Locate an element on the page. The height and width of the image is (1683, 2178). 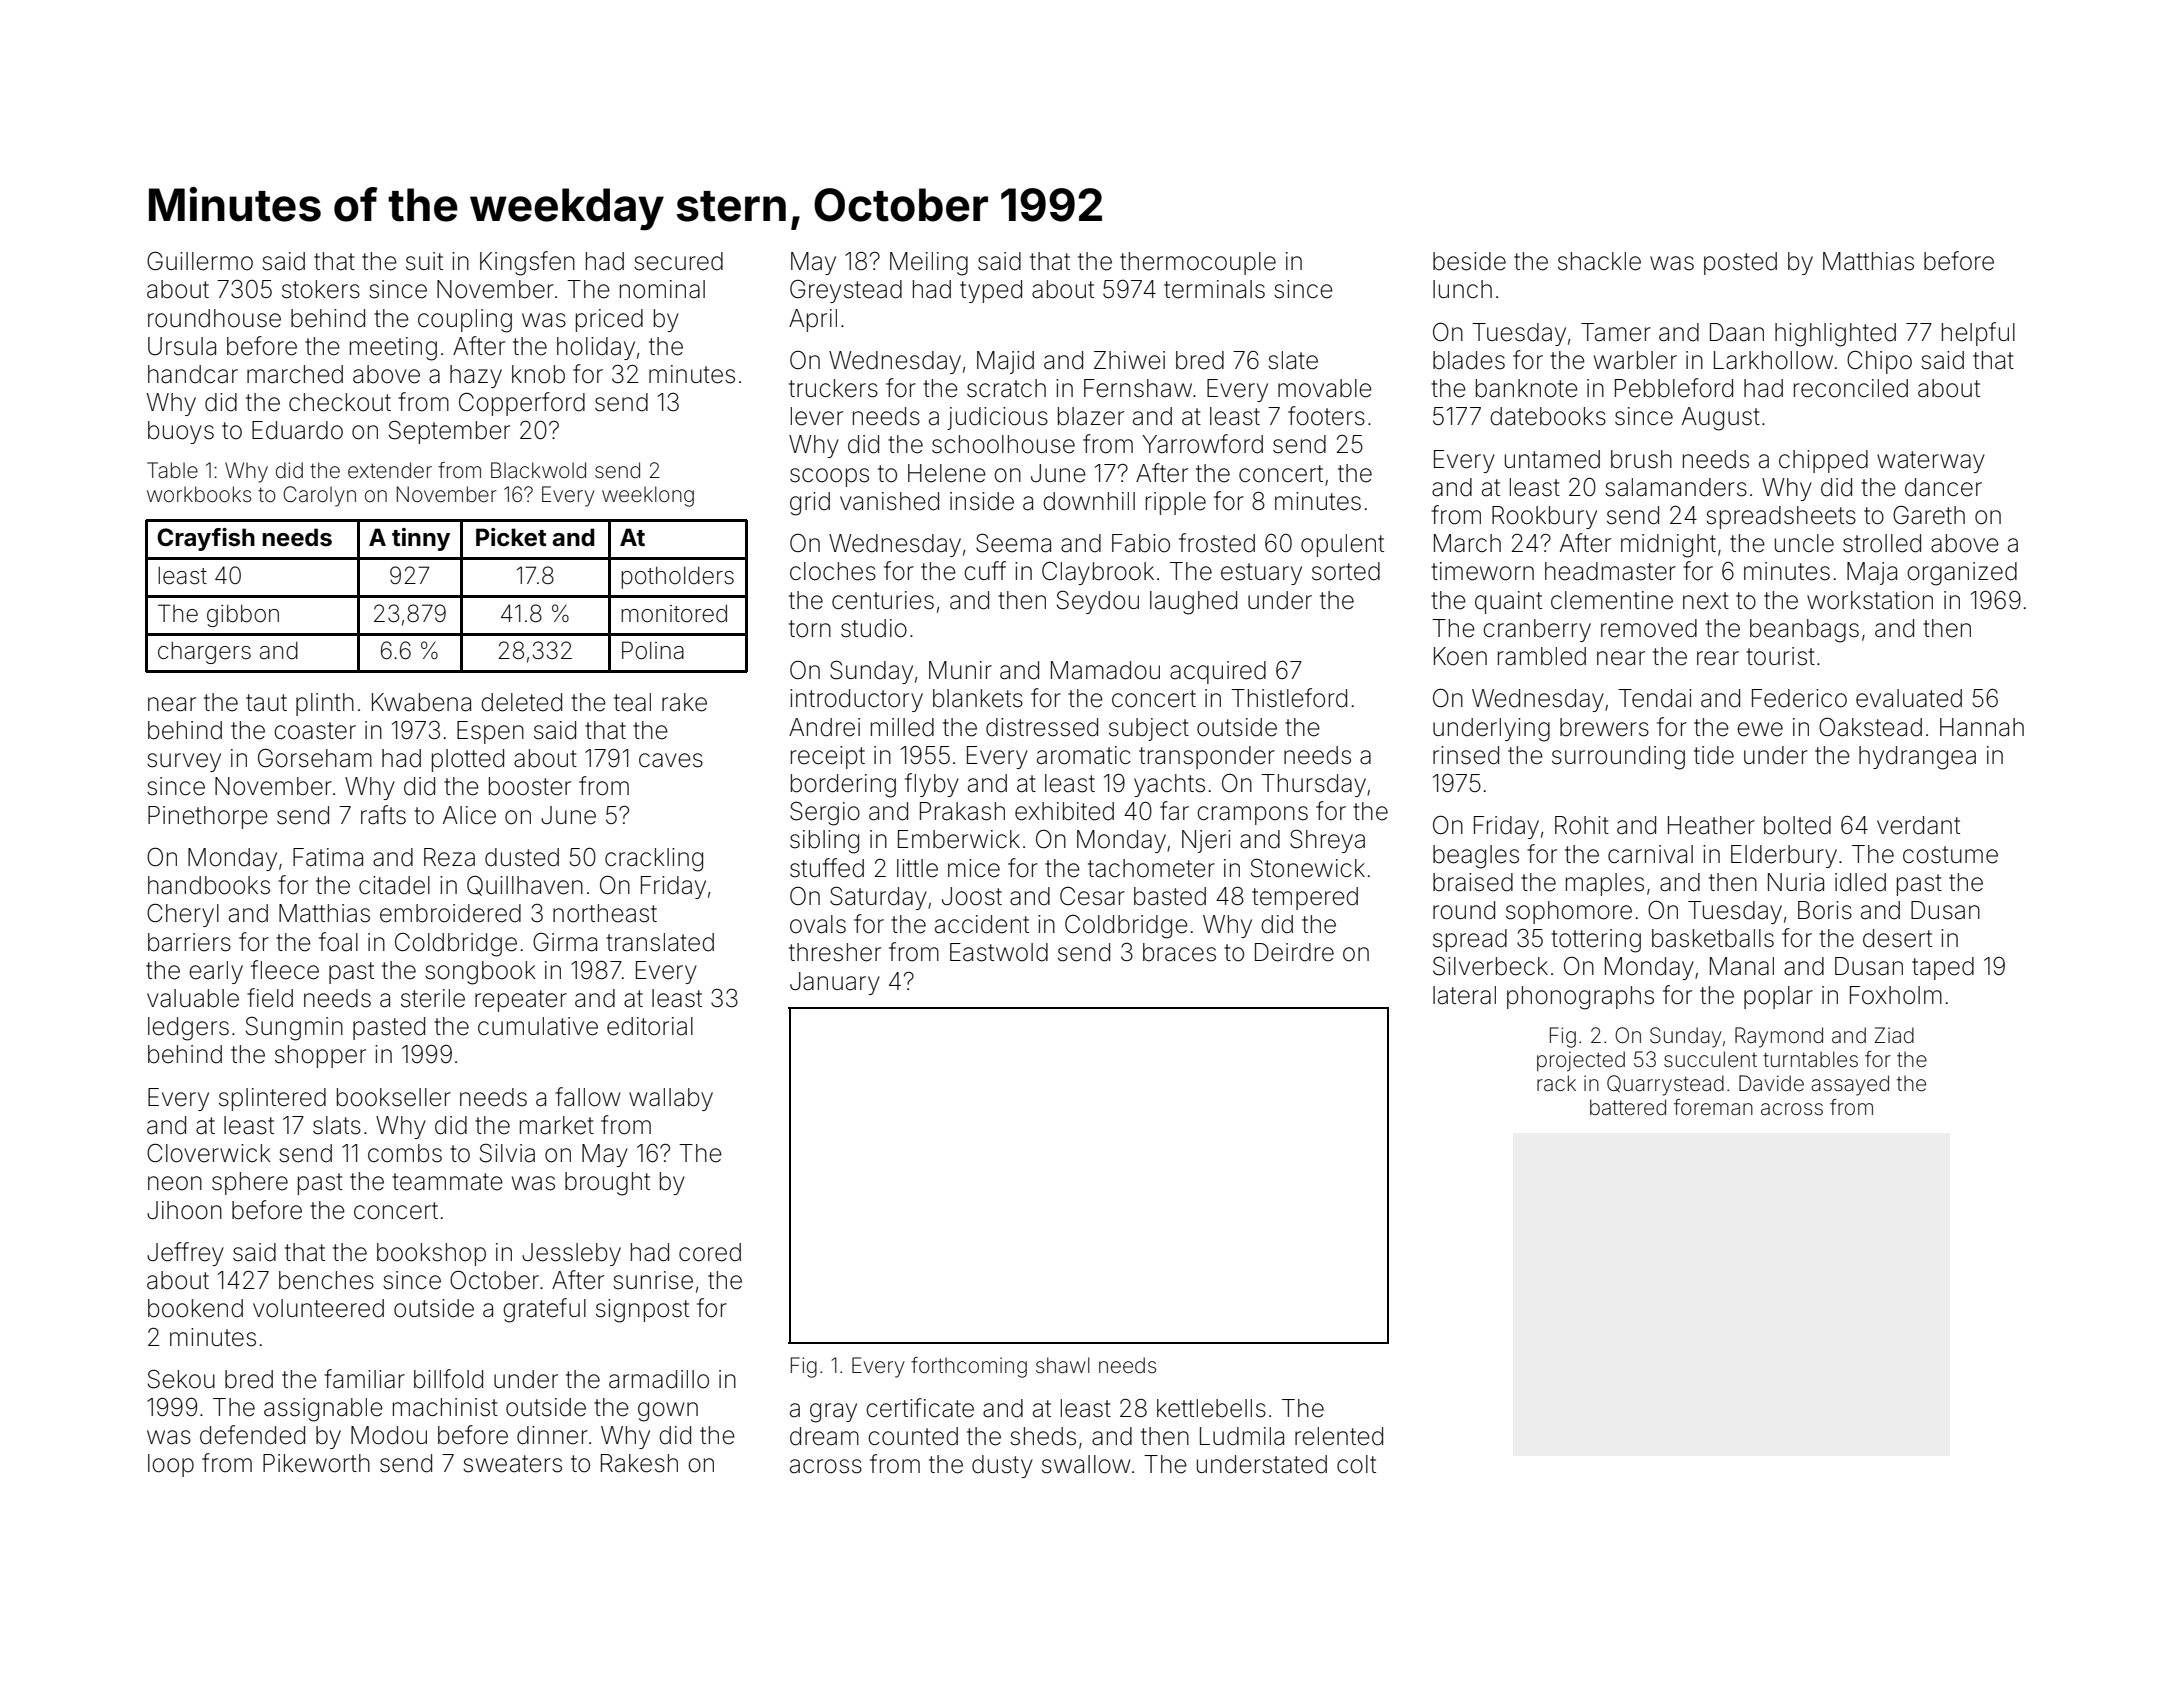
booster is located at coordinates (530, 786).
